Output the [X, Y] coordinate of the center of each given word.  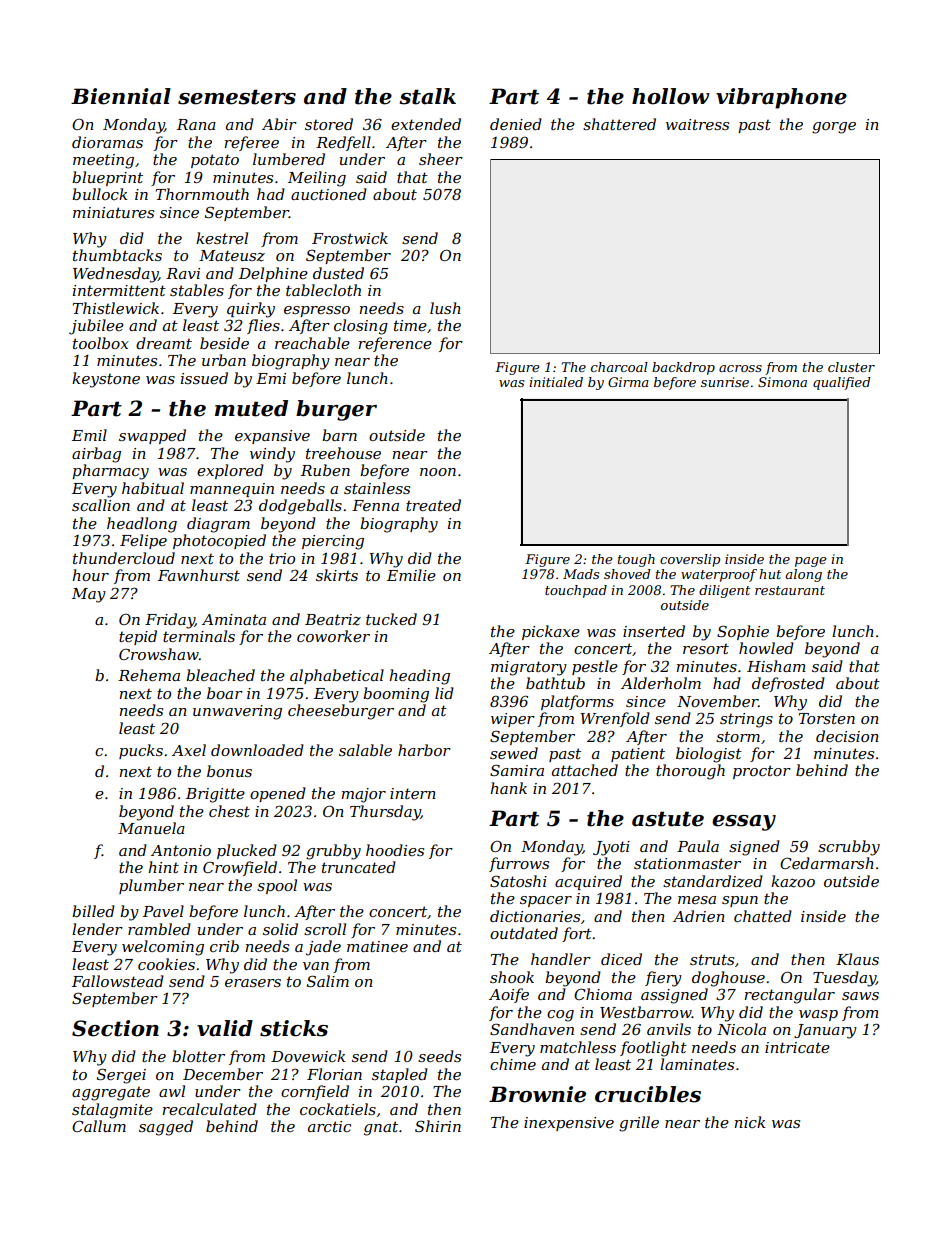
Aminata [234, 619]
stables [197, 290]
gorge [834, 128]
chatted [763, 916]
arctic [329, 1126]
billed [93, 911]
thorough [690, 772]
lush [445, 308]
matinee [377, 946]
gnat [381, 1128]
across [740, 368]
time [410, 325]
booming [396, 695]
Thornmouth [202, 194]
